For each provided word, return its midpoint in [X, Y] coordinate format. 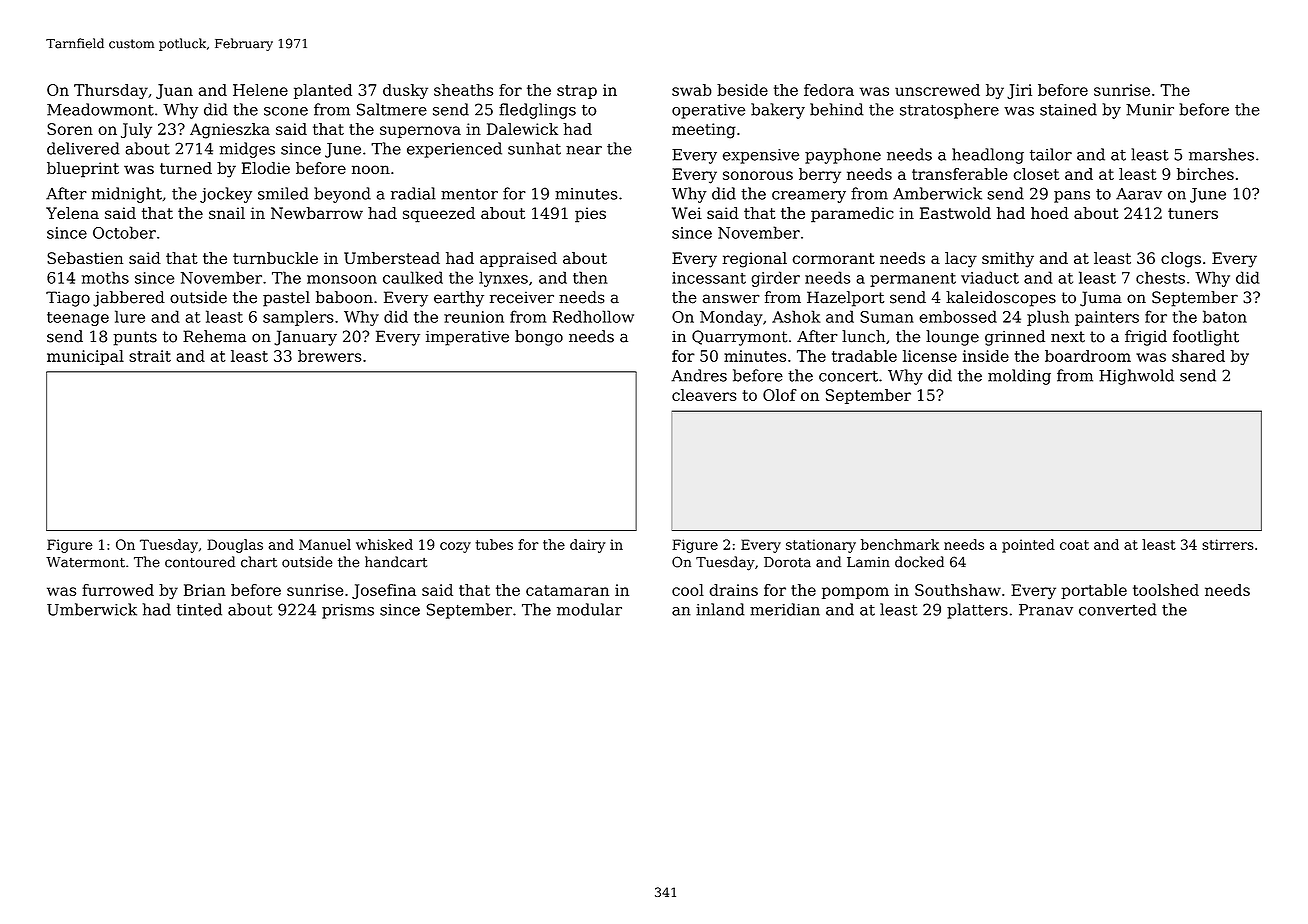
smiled [283, 193]
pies [590, 215]
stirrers [1228, 544]
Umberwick [92, 609]
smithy [1008, 260]
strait [150, 356]
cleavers [704, 395]
